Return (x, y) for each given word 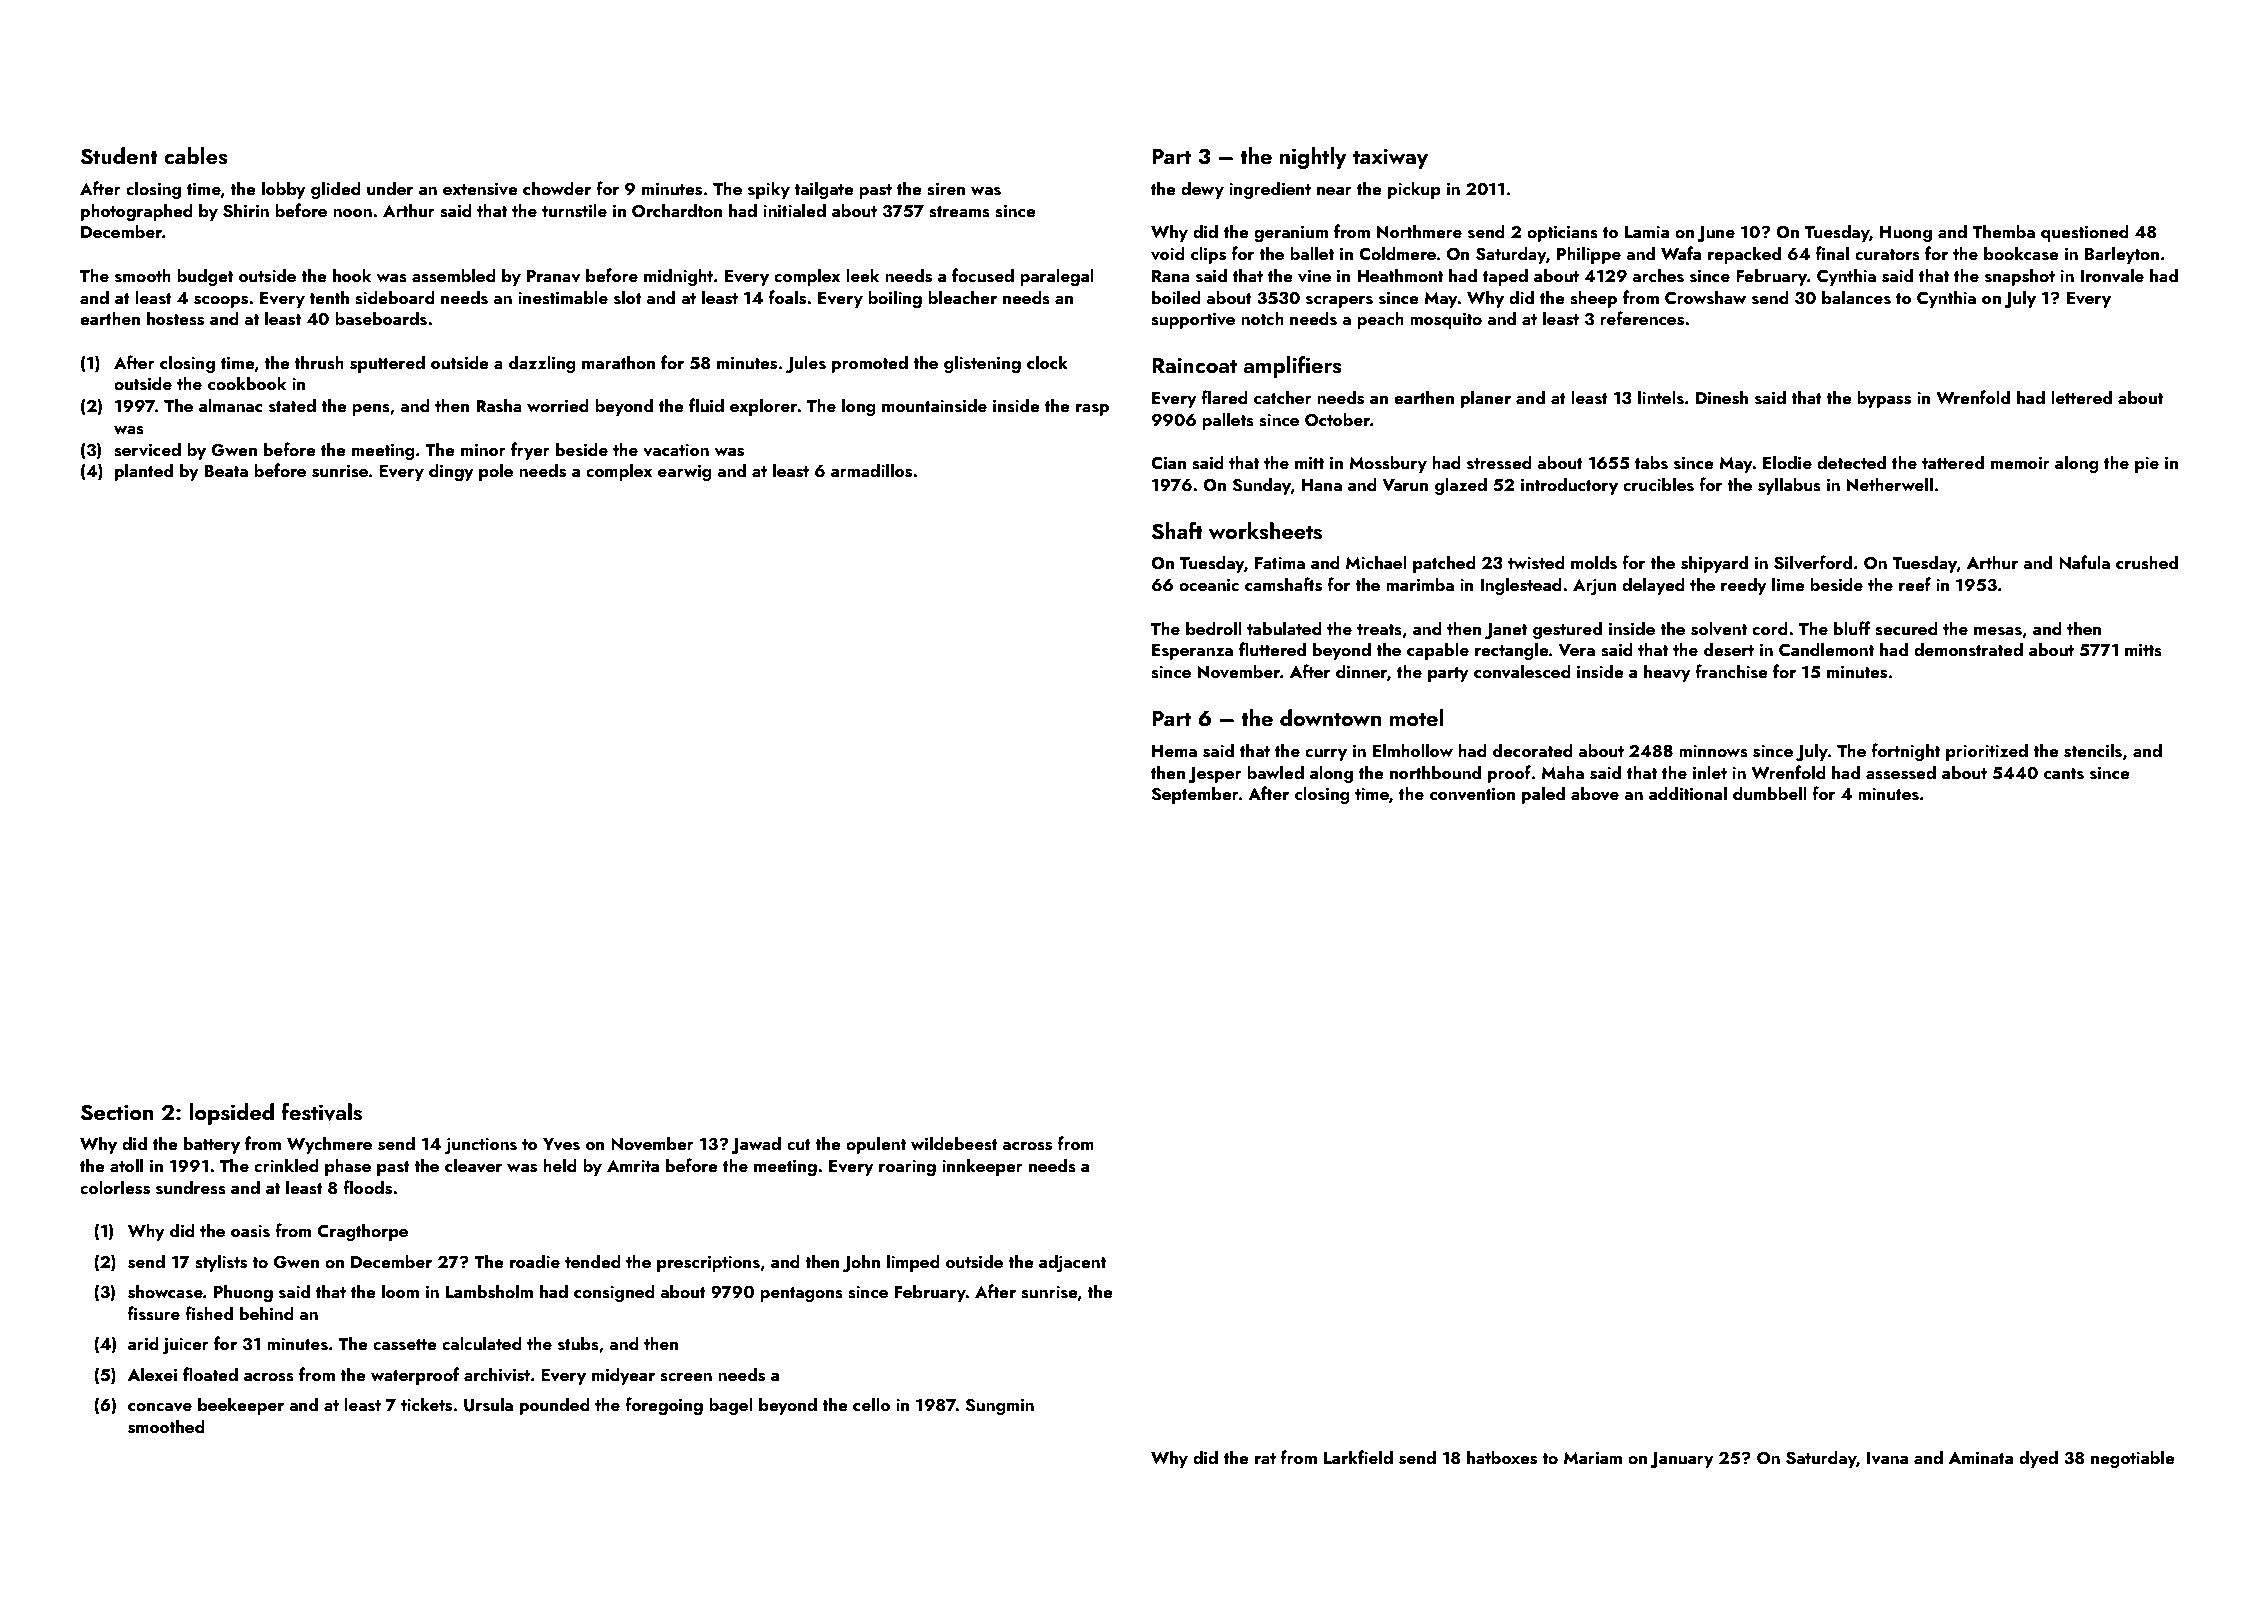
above (1595, 793)
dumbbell (1770, 793)
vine (1314, 276)
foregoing (664, 1406)
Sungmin (999, 1407)
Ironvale (2112, 275)
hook (352, 275)
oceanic (1209, 585)
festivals (321, 1112)
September (1195, 795)
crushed (2147, 562)
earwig (684, 473)
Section (117, 1112)
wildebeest (954, 1143)
